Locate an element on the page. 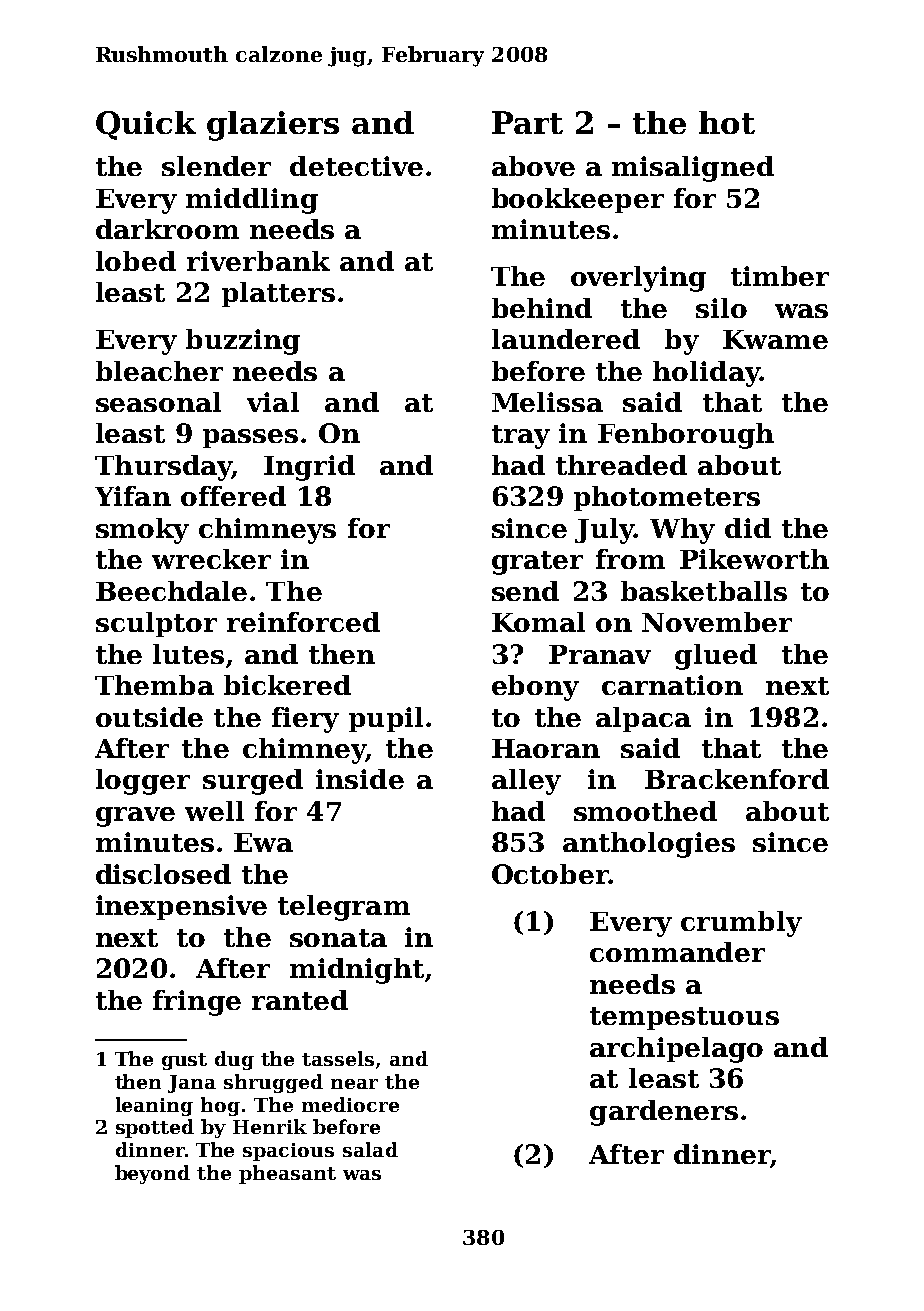  gardeners is located at coordinates (664, 1113).
